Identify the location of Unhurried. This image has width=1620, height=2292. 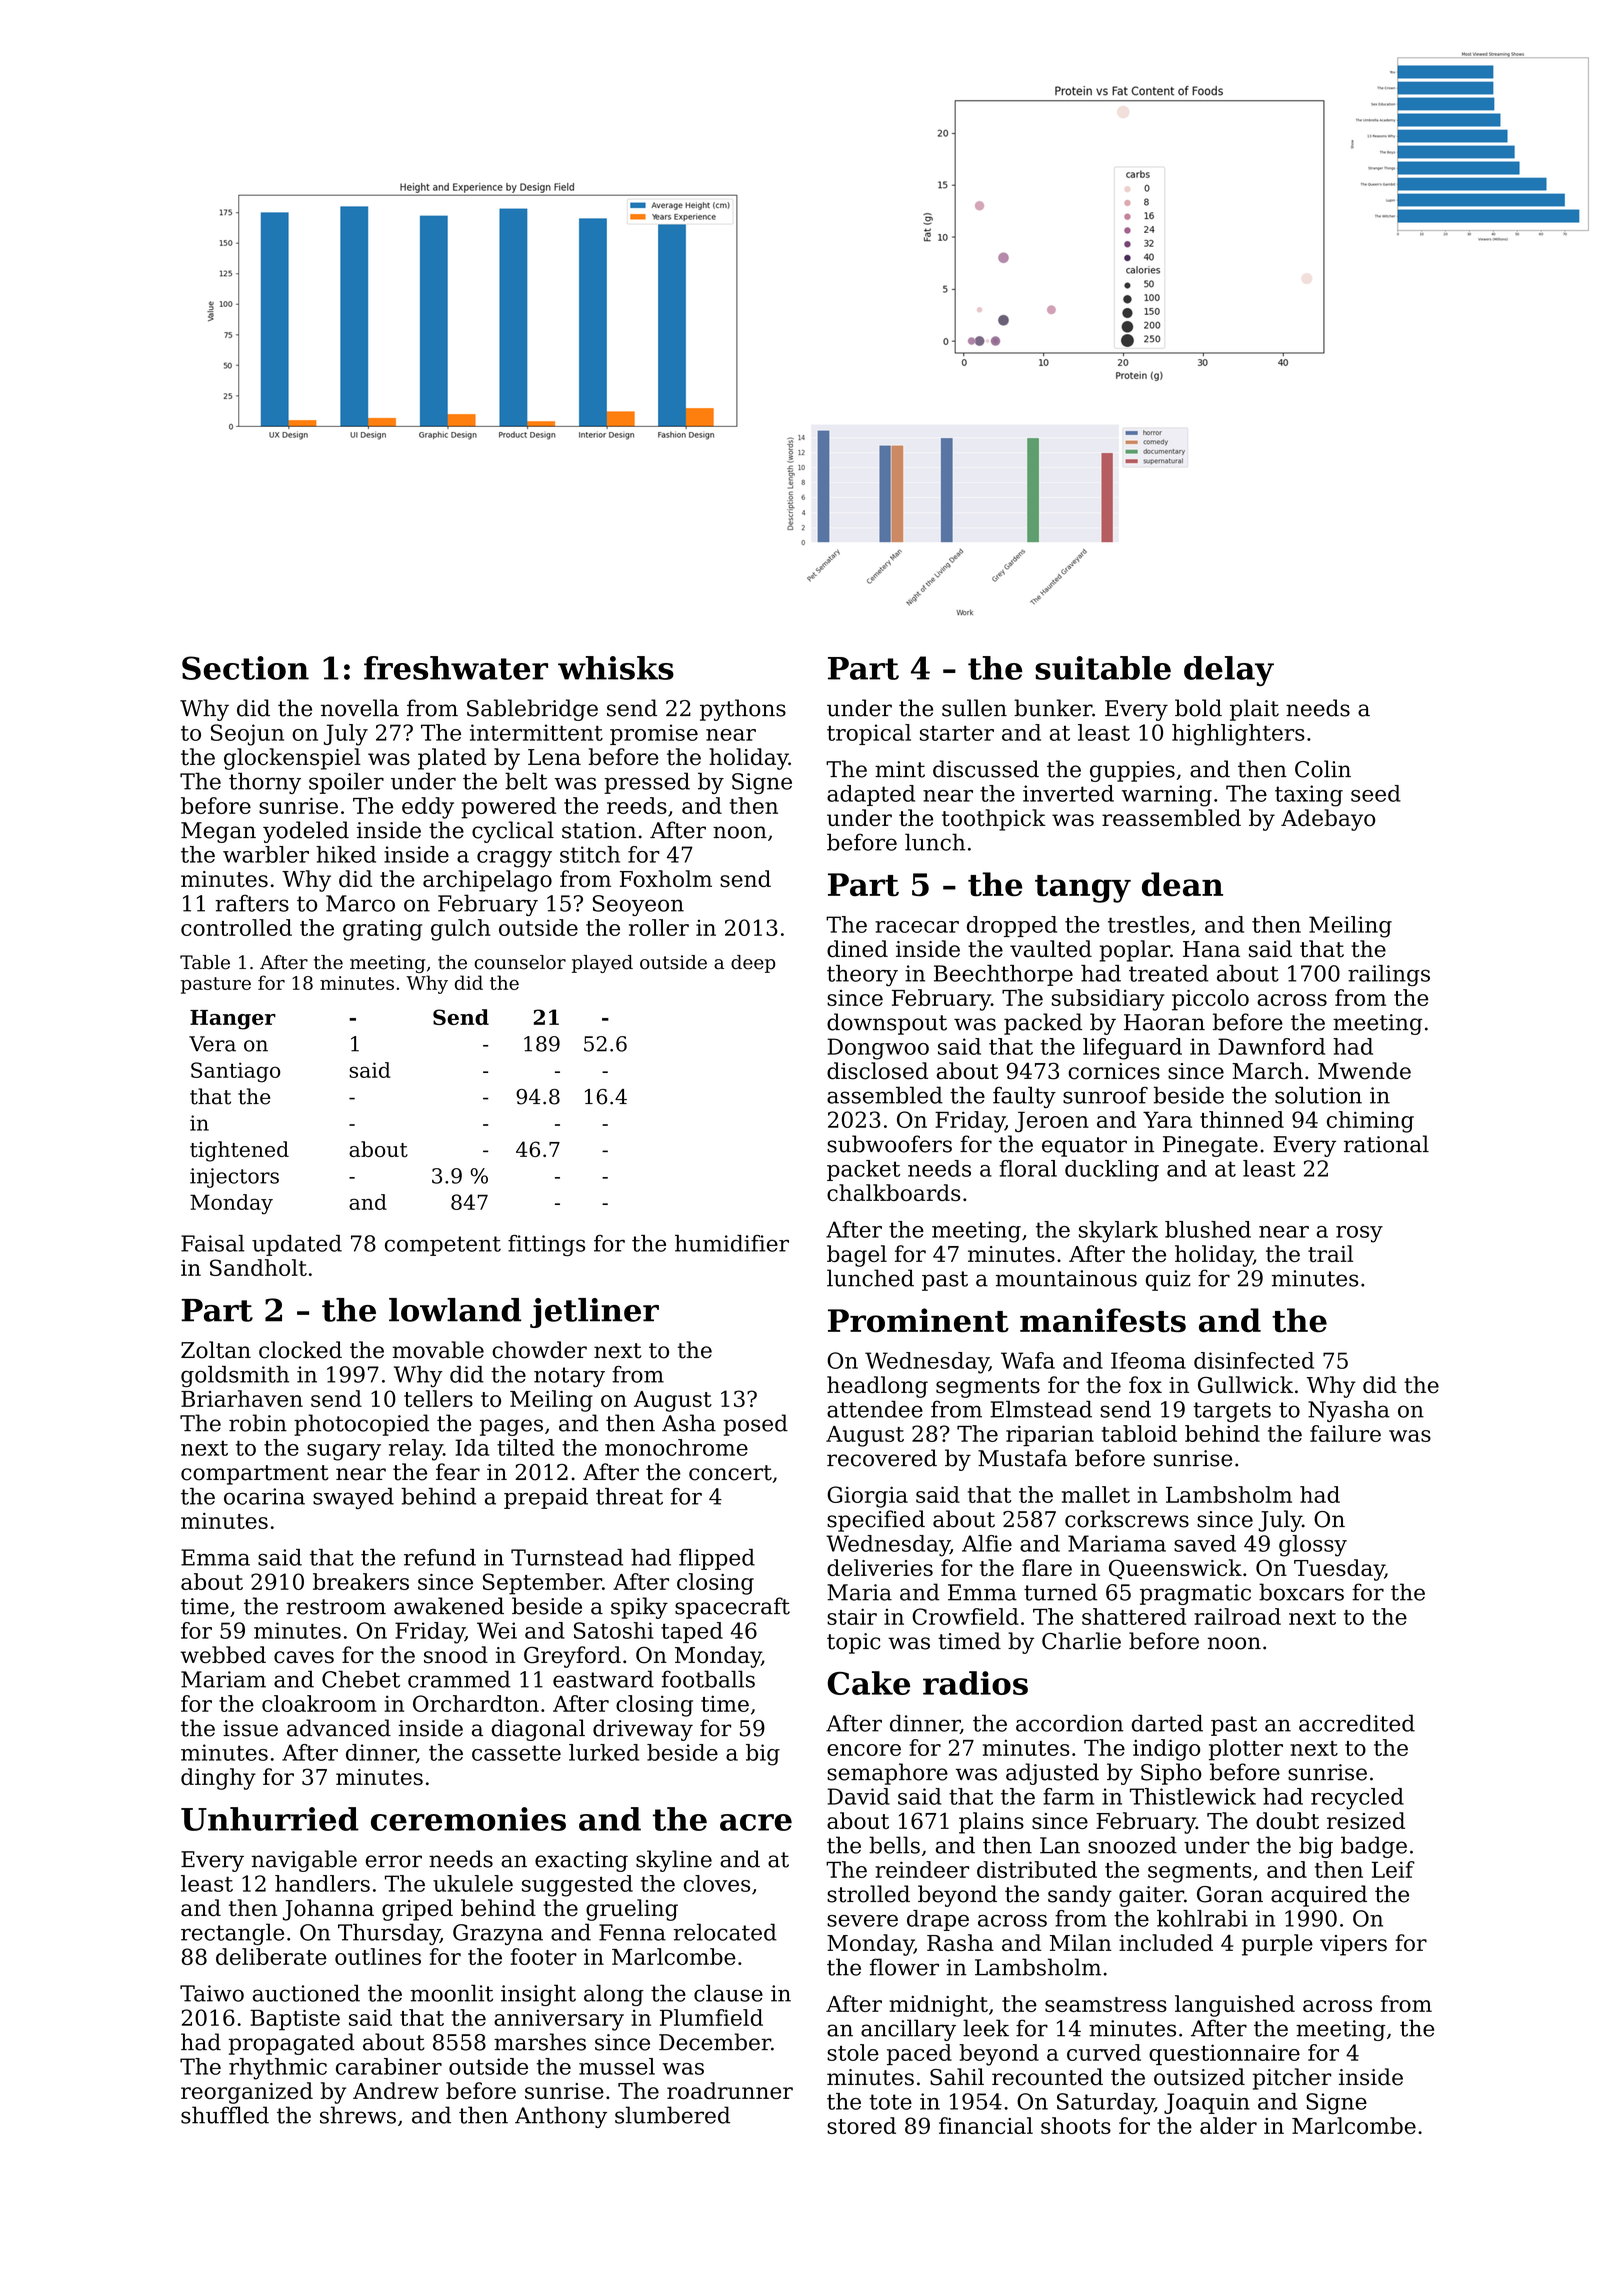
(270, 1819).
